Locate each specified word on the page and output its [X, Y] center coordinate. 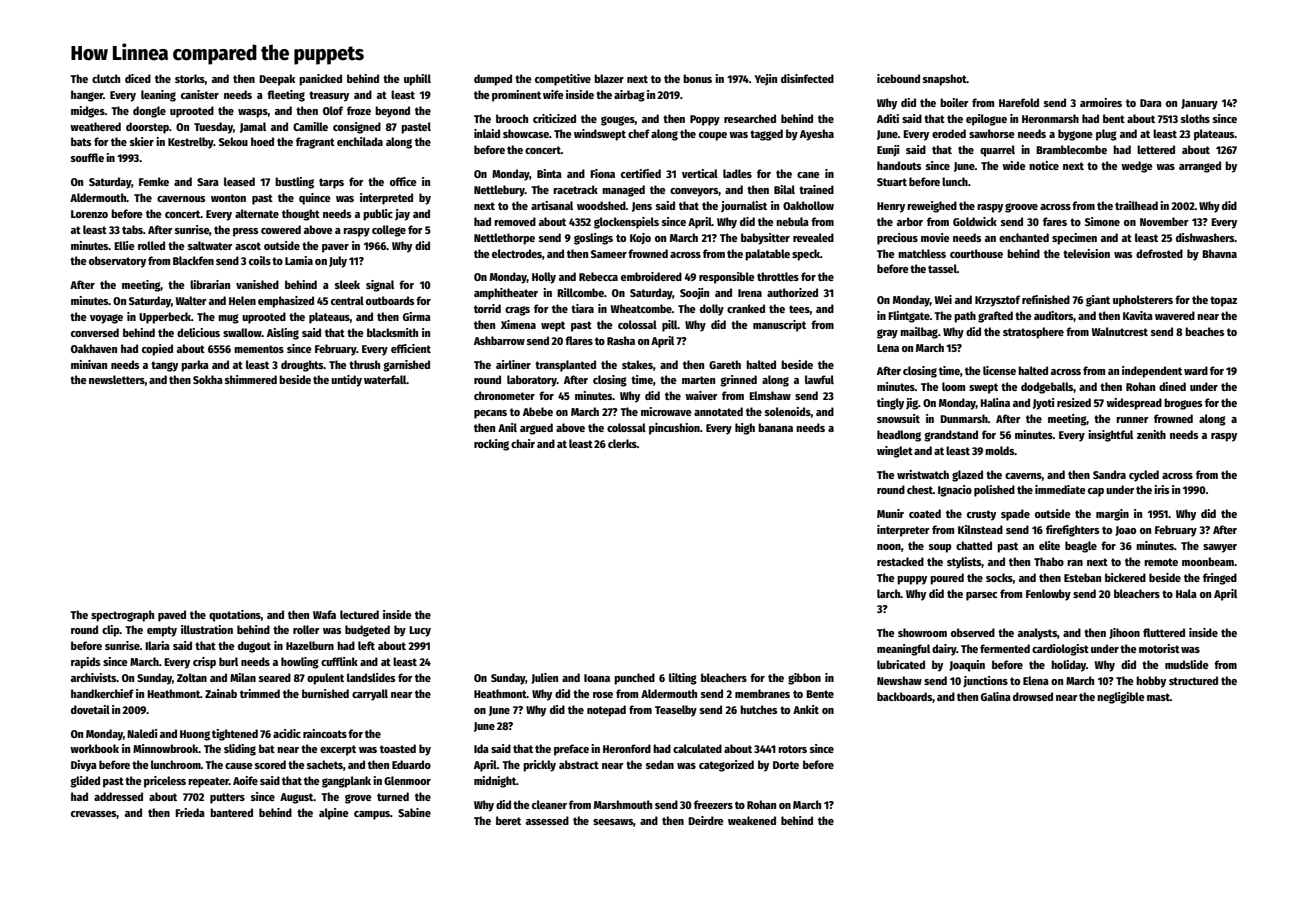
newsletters [117, 379]
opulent [325, 679]
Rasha [621, 340]
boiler [954, 102]
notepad [606, 711]
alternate [257, 213]
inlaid [487, 133]
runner [1132, 420]
